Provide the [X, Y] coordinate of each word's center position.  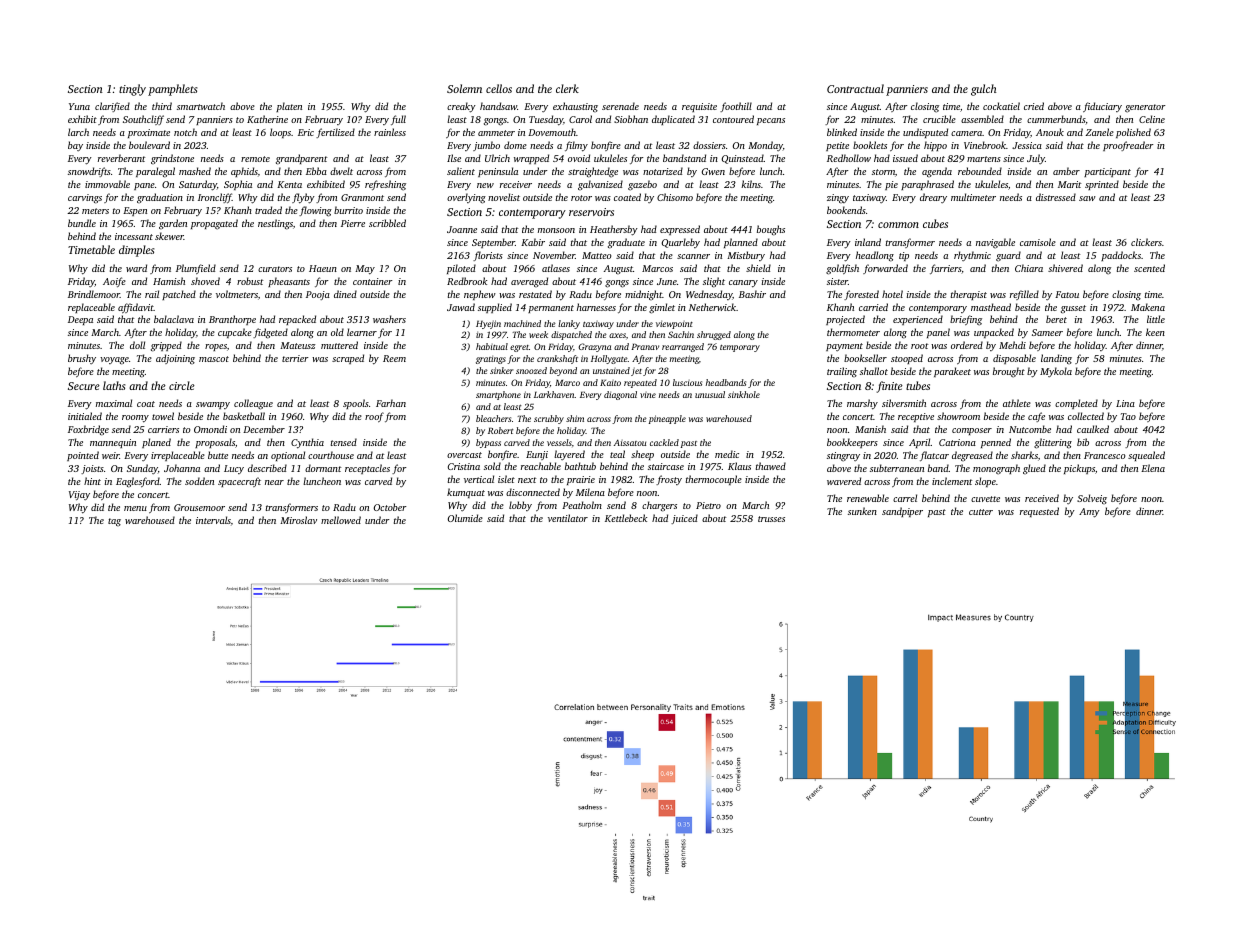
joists [92, 469]
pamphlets [172, 90]
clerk [567, 88]
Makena [1148, 307]
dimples [136, 251]
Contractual [855, 88]
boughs [771, 230]
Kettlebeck [626, 518]
